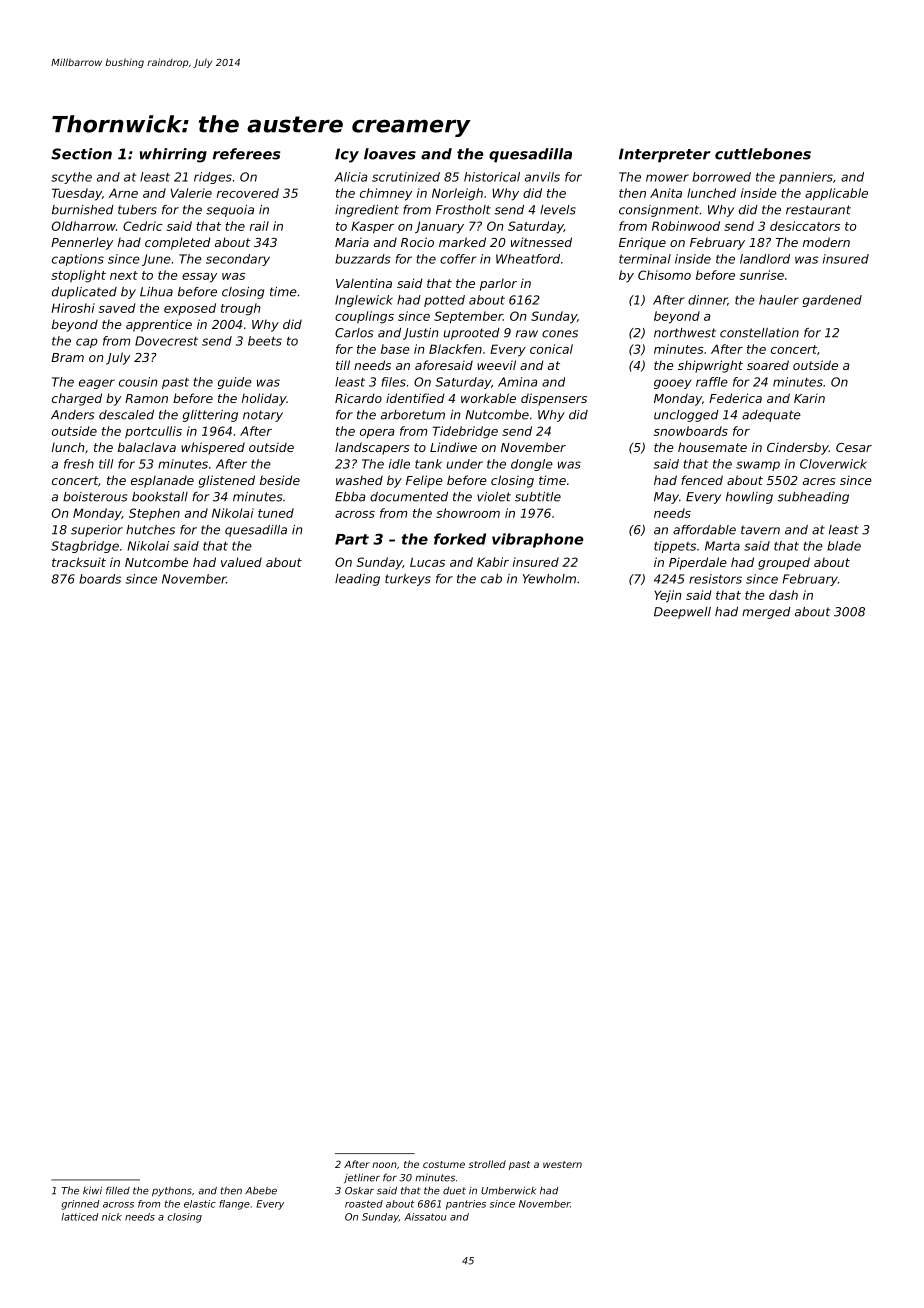 The height and width of the document is (1308, 924). I want to click on howling, so click(749, 498).
